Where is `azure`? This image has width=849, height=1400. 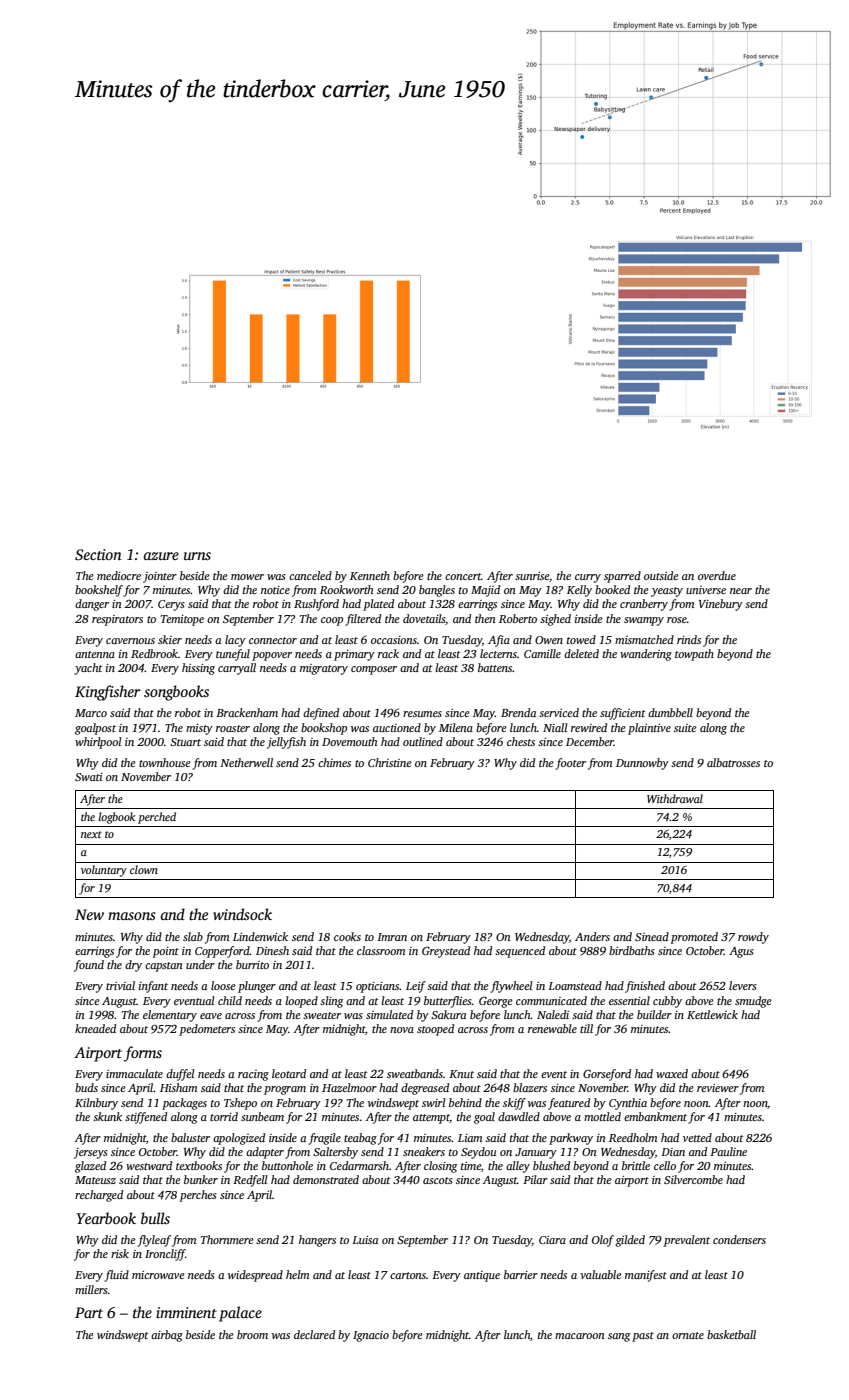
azure is located at coordinates (161, 556).
